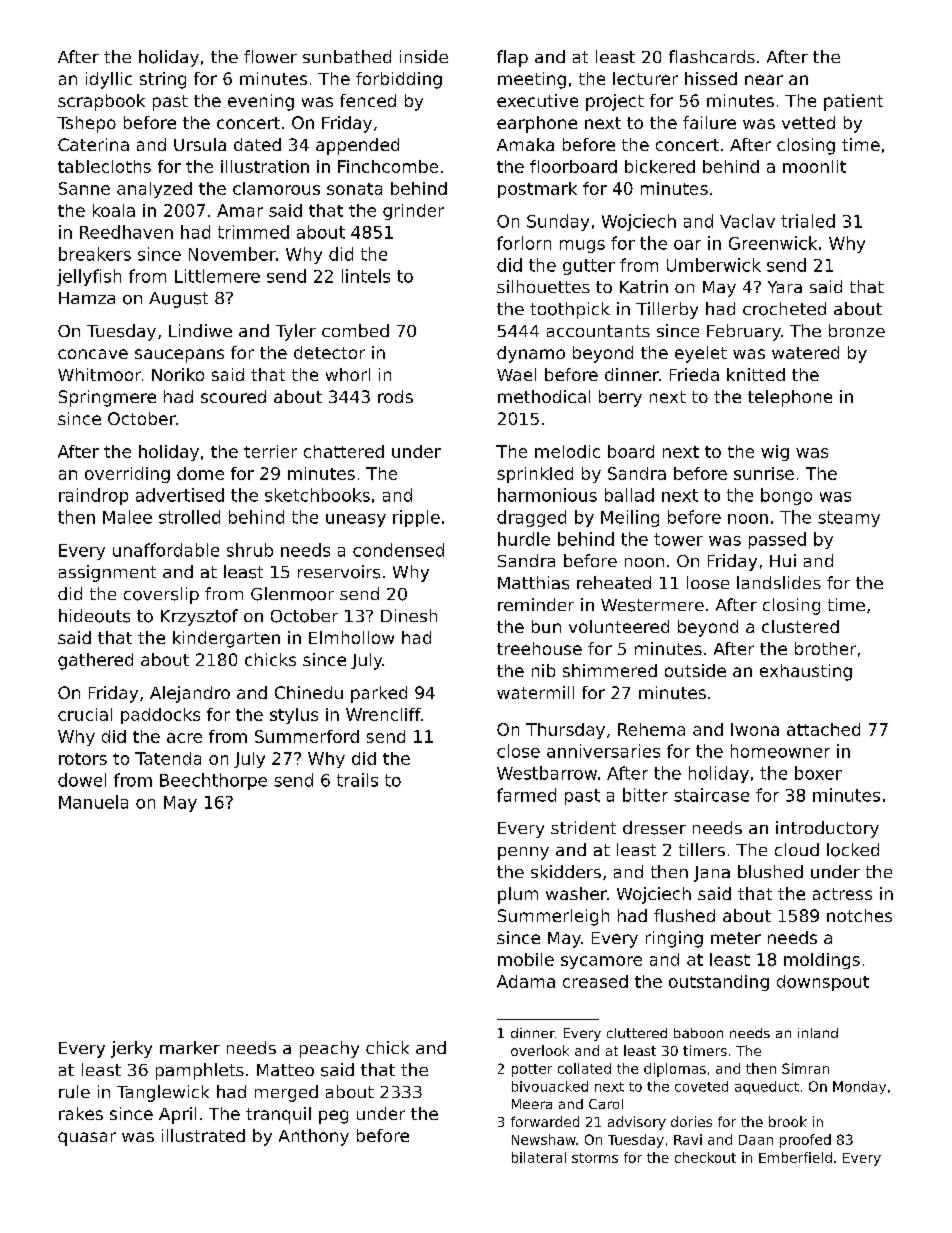 The width and height of the page is (952, 1233). What do you see at coordinates (398, 550) in the page?
I see `condensed` at bounding box center [398, 550].
